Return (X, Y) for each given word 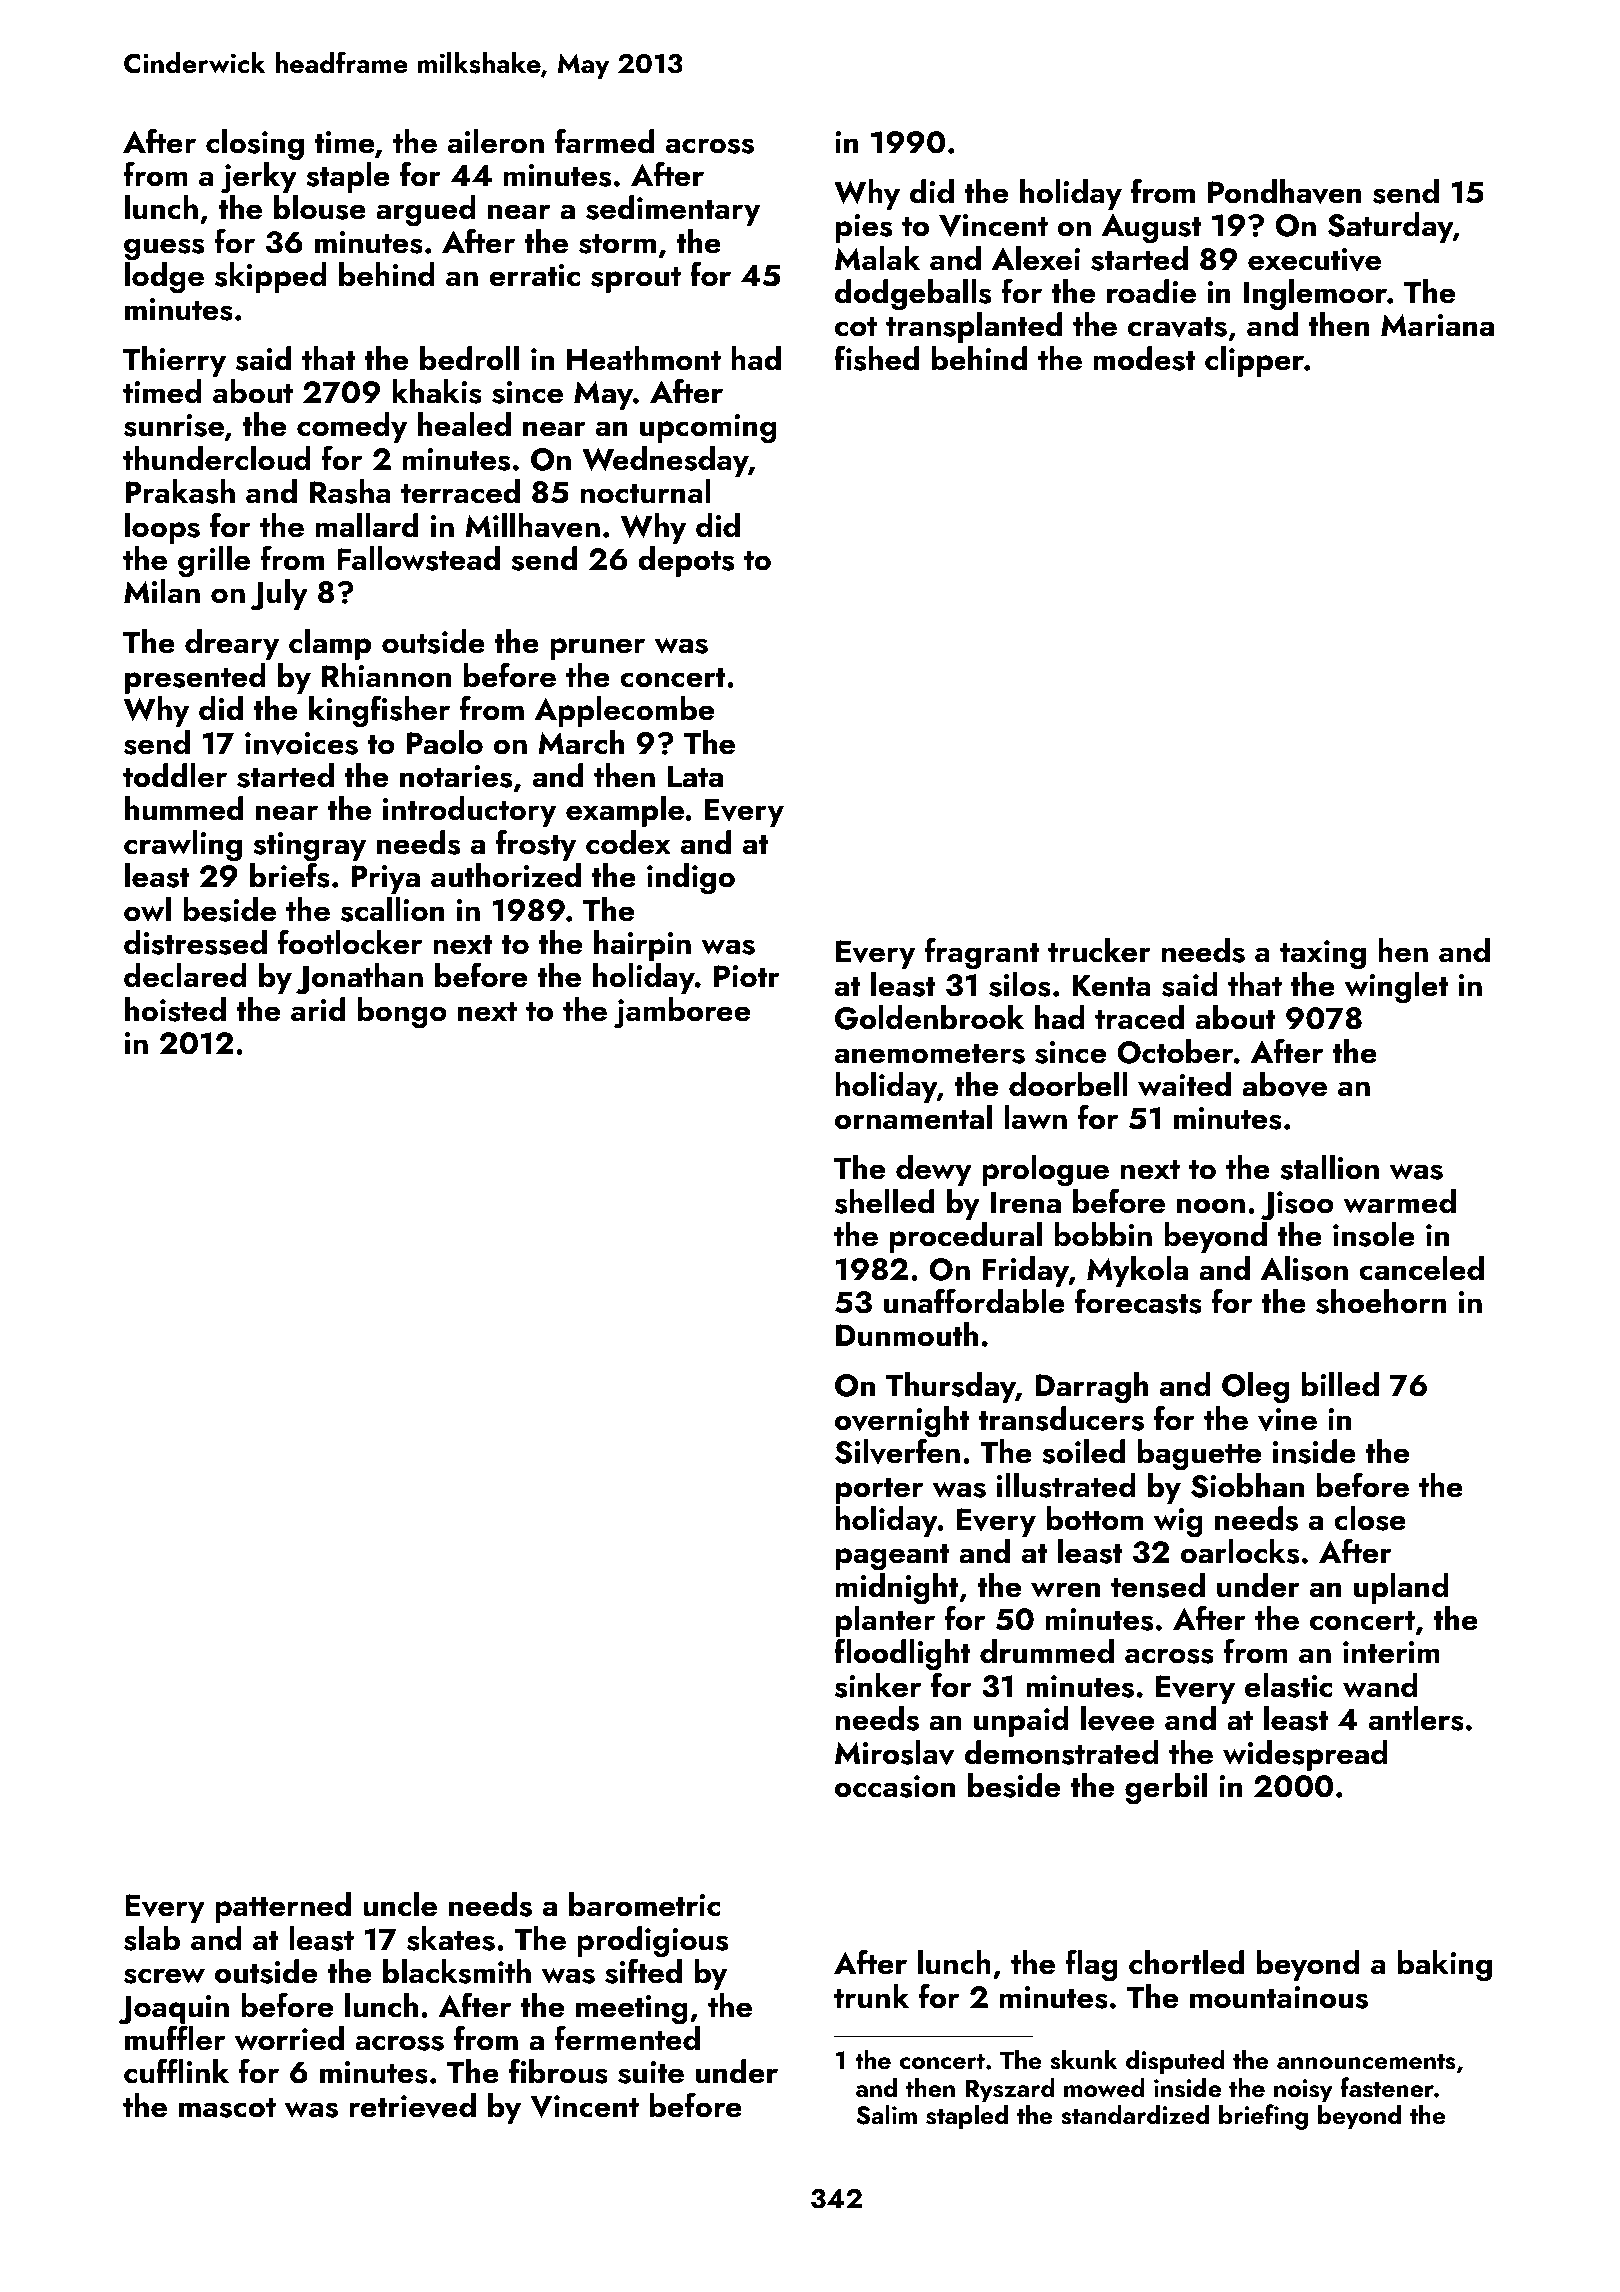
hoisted (175, 1009)
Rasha (350, 491)
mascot (227, 2108)
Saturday (1390, 227)
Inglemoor (1315, 295)
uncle (400, 1904)
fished (876, 358)
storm (617, 244)
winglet (1396, 988)
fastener (1387, 2087)
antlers (1416, 1718)
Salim (886, 2114)
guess (164, 249)
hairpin (642, 945)
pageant (893, 1557)
